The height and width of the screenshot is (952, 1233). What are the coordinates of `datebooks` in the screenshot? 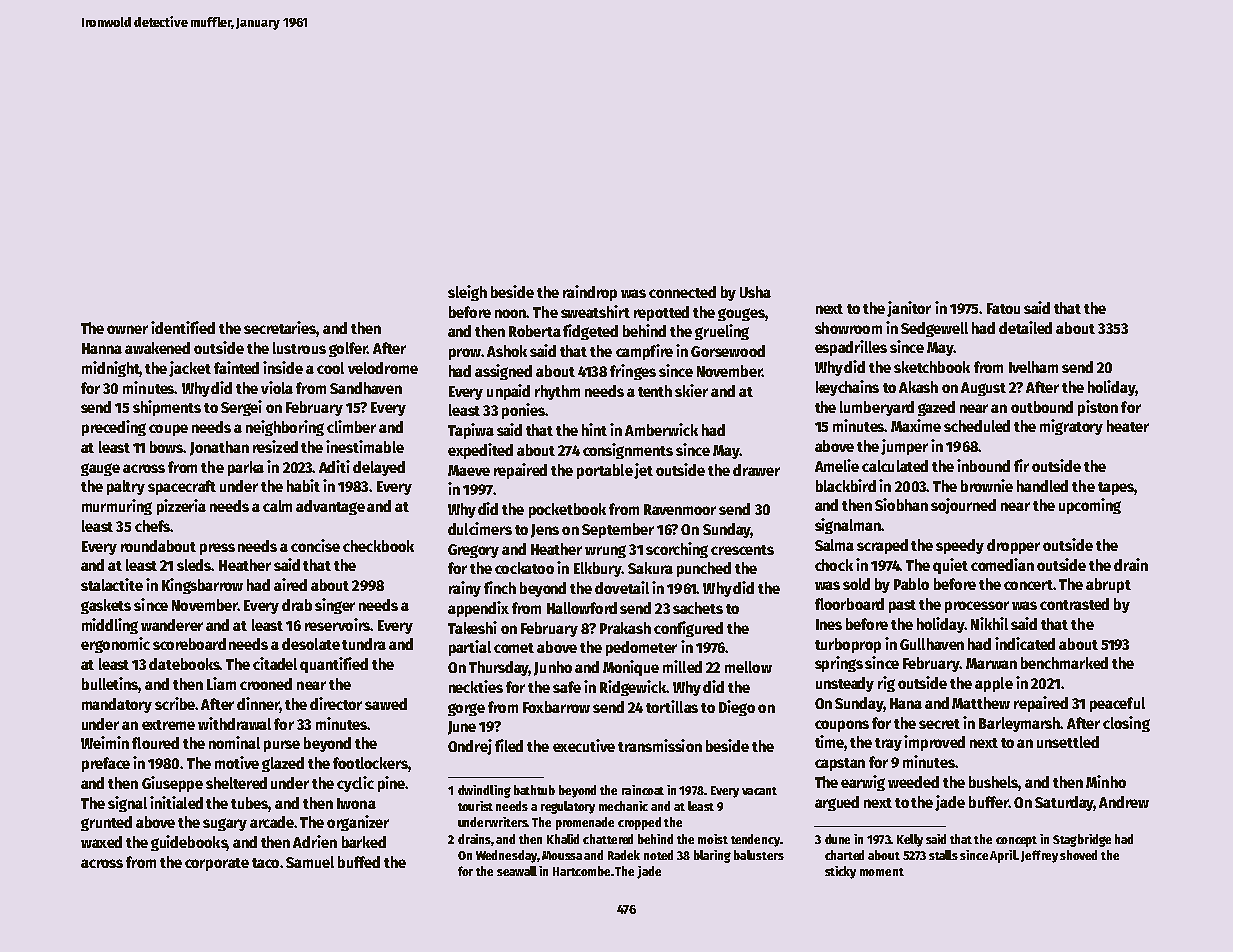 It's located at (184, 664).
